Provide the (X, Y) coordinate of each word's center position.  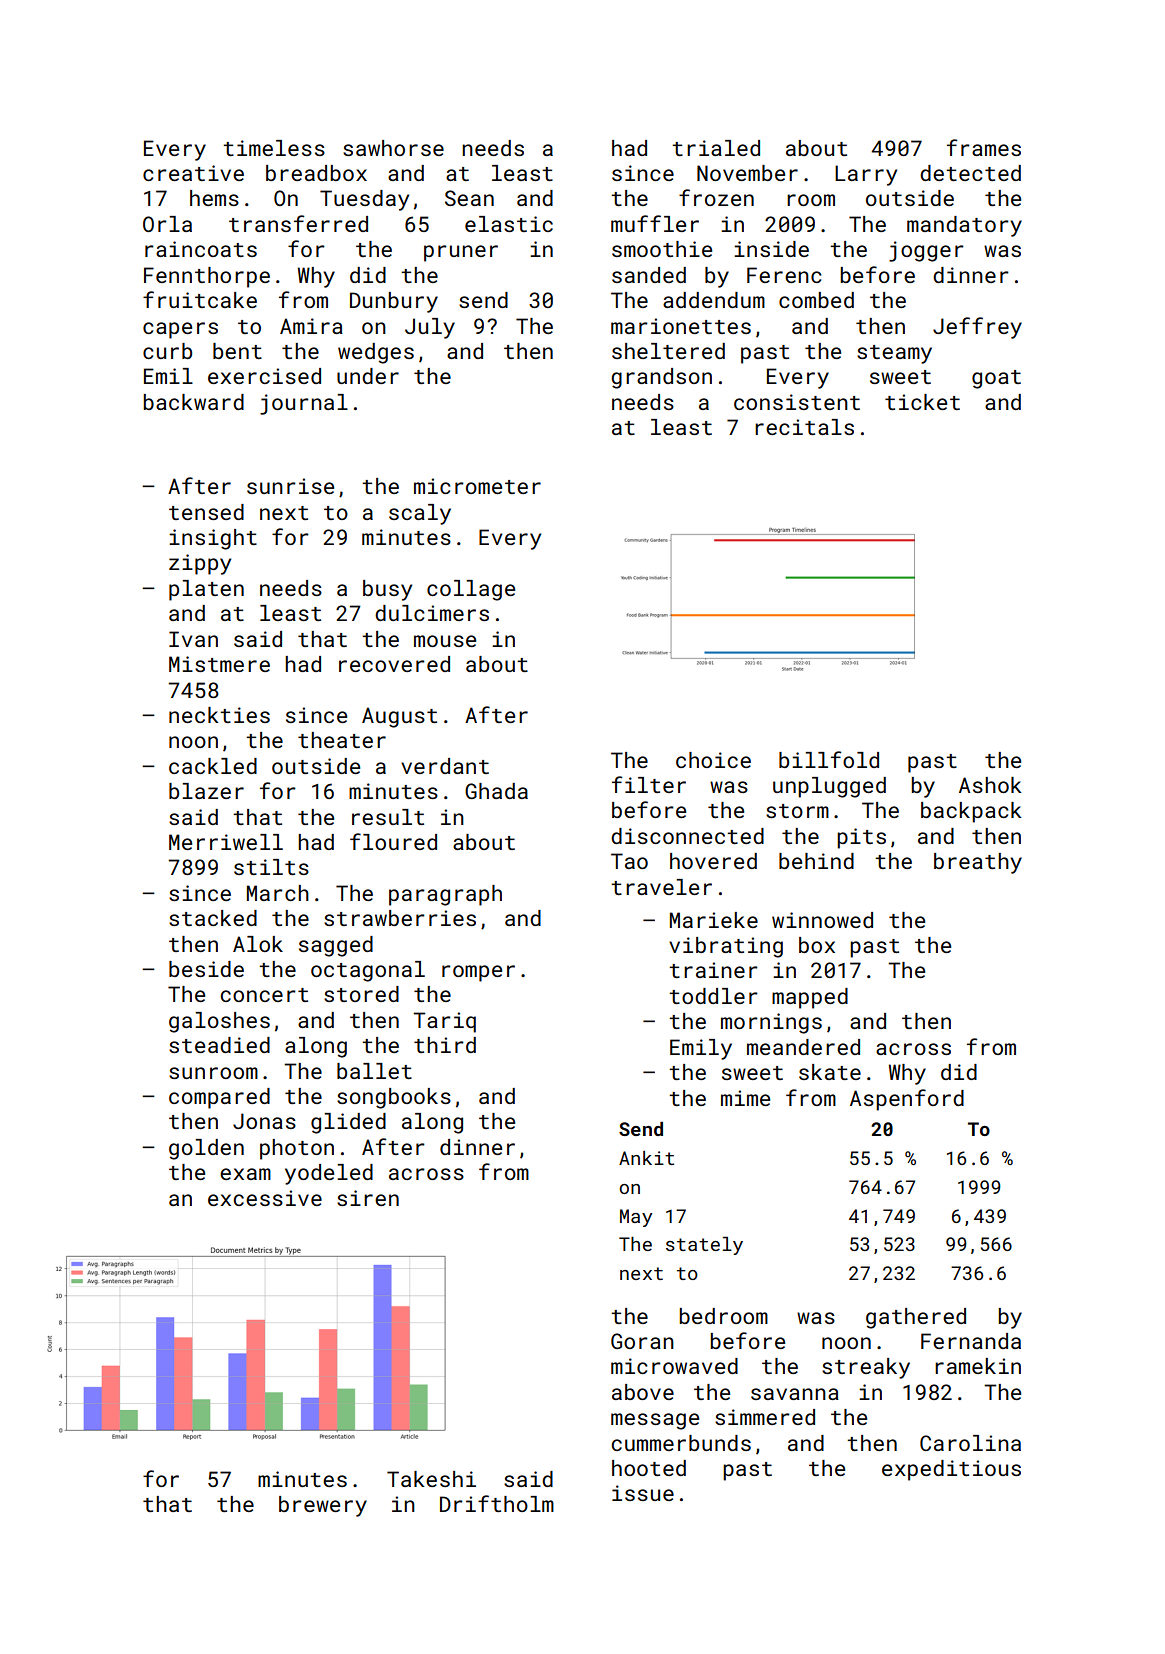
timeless (274, 148)
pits (861, 838)
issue (643, 1493)
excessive (265, 1198)
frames (984, 147)
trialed (716, 148)
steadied (219, 1045)
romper (478, 973)
